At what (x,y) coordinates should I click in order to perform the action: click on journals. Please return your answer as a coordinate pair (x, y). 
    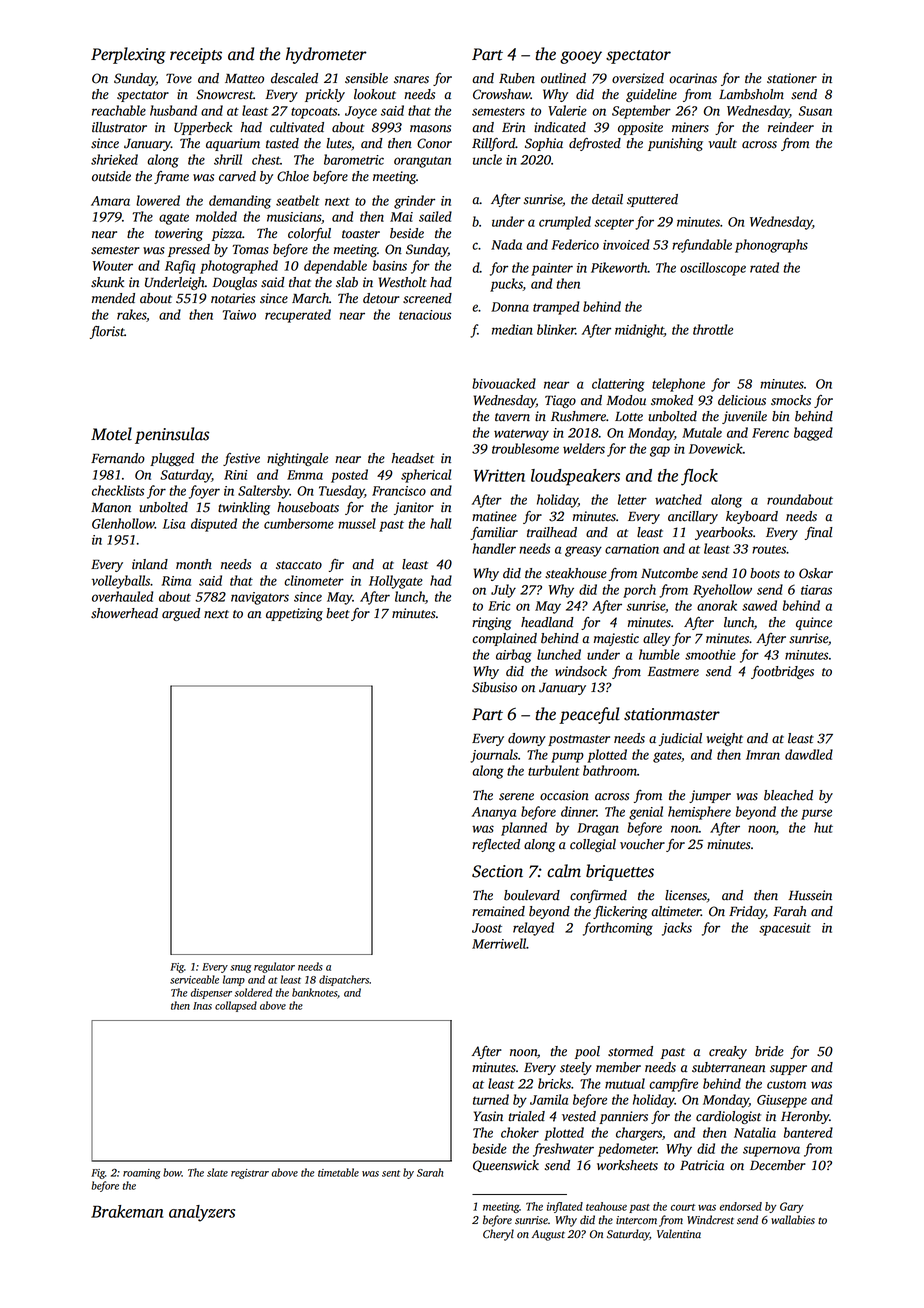
    Looking at the image, I should click on (494, 756).
